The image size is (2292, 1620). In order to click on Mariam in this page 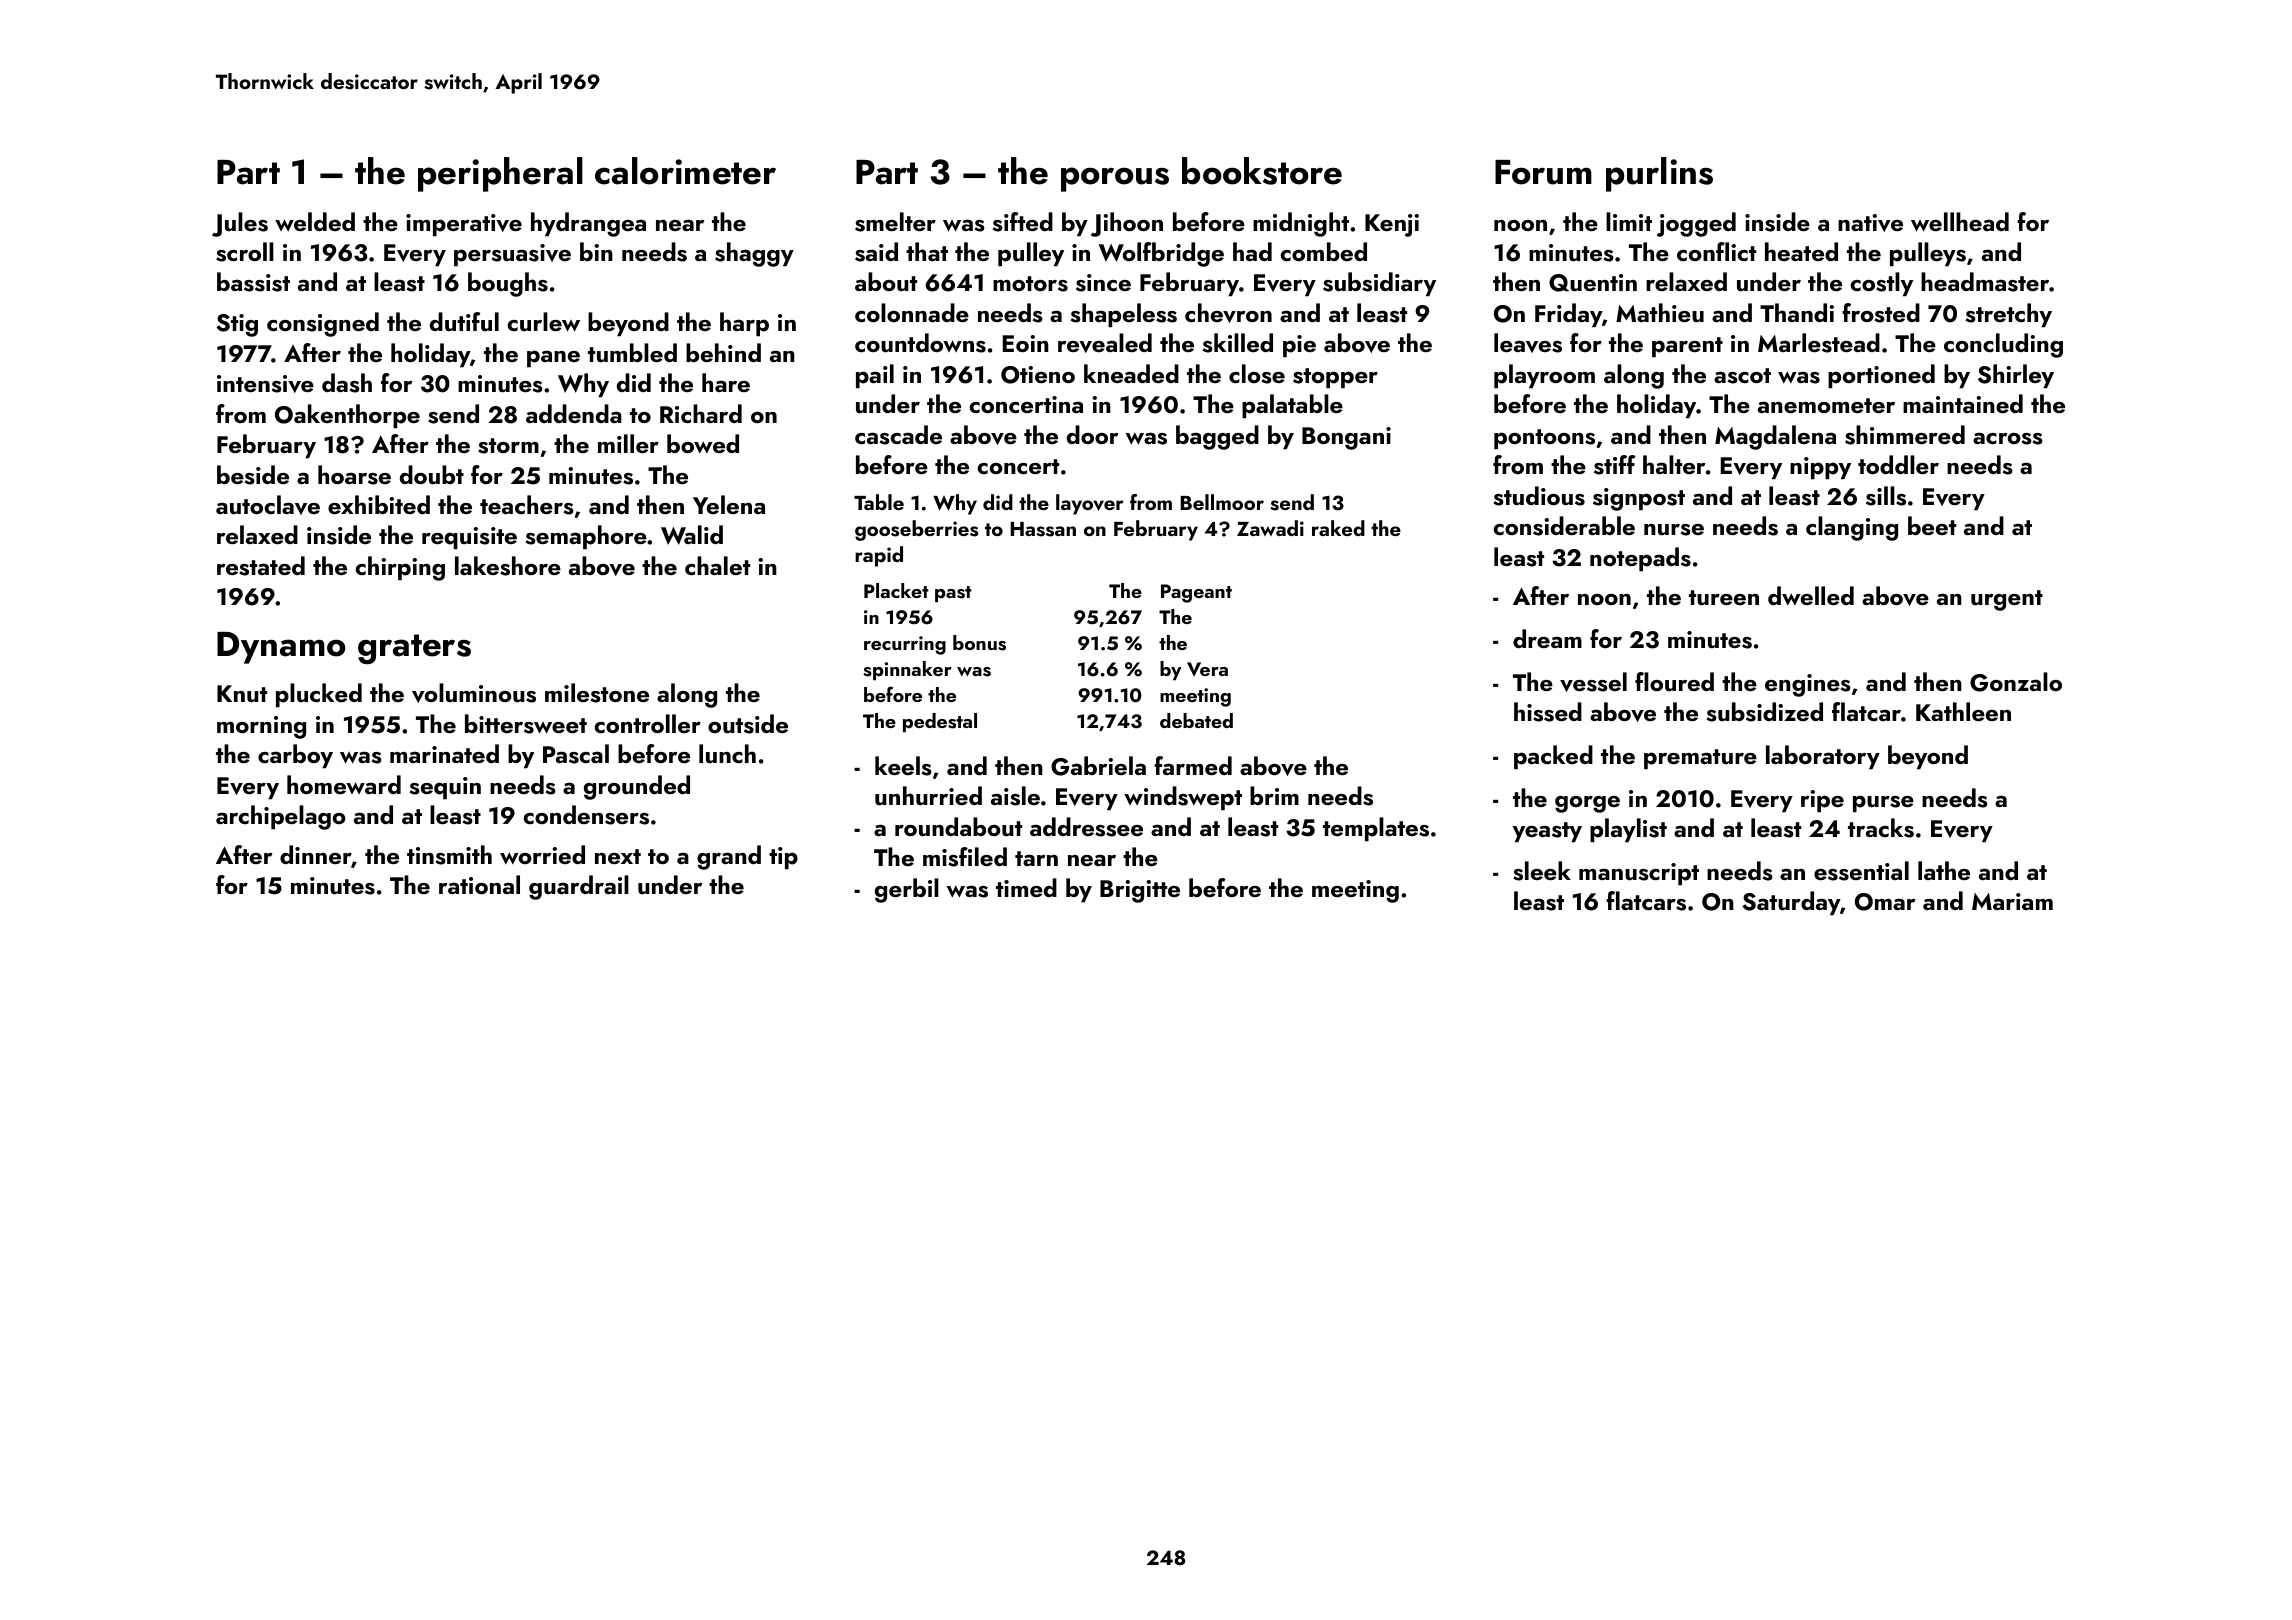, I will do `click(2012, 901)`.
